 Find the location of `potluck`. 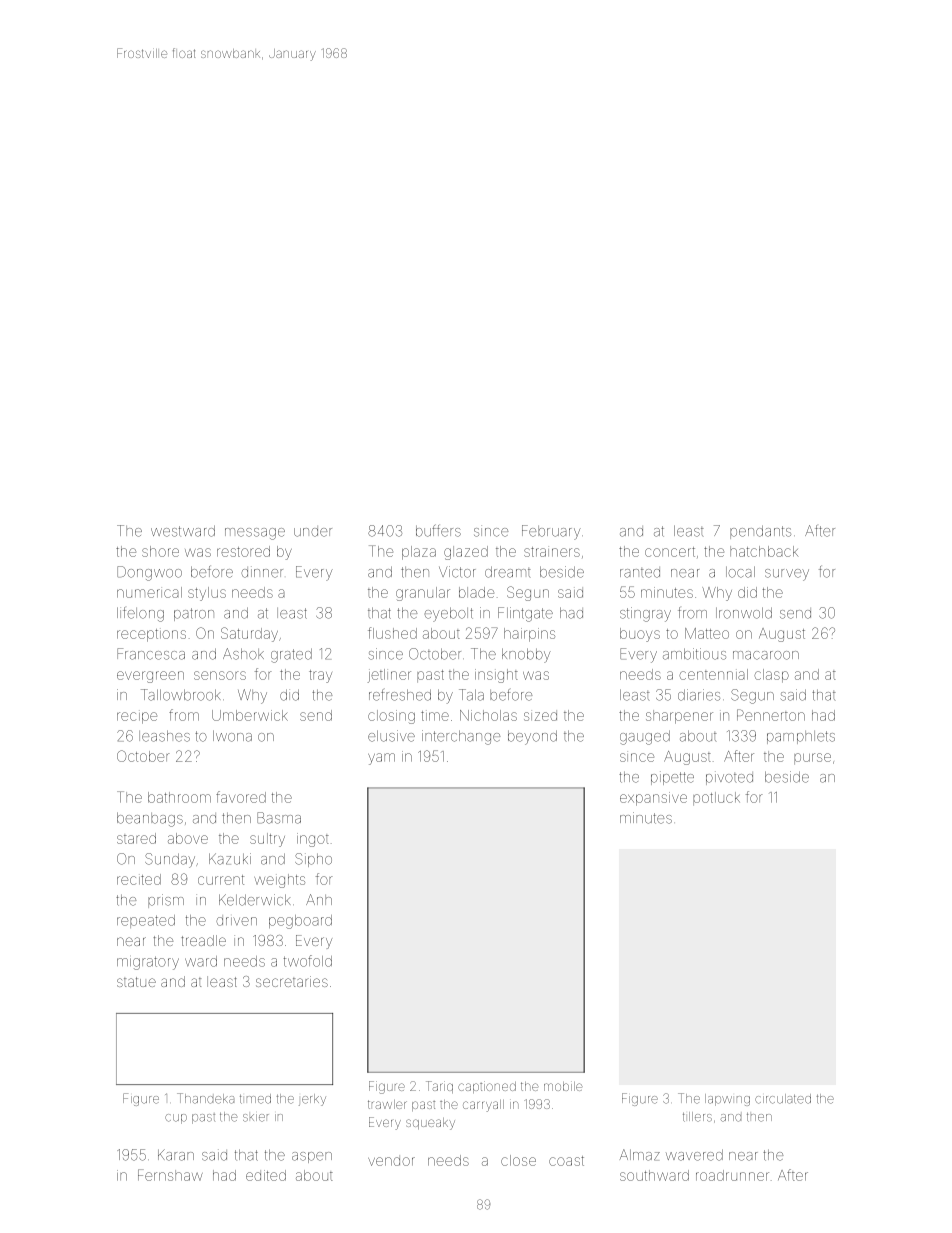

potluck is located at coordinates (716, 798).
